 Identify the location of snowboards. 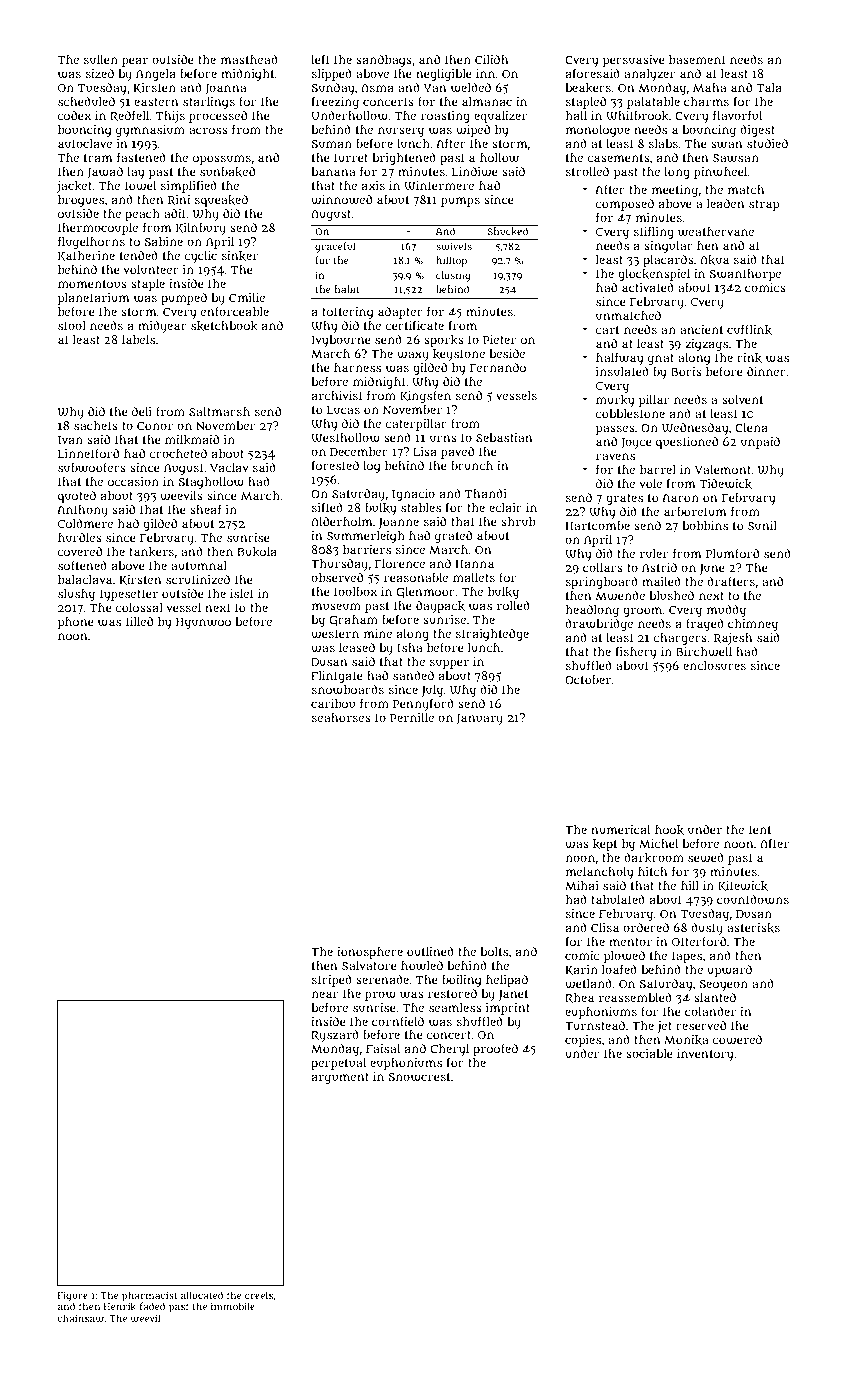
(348, 690).
